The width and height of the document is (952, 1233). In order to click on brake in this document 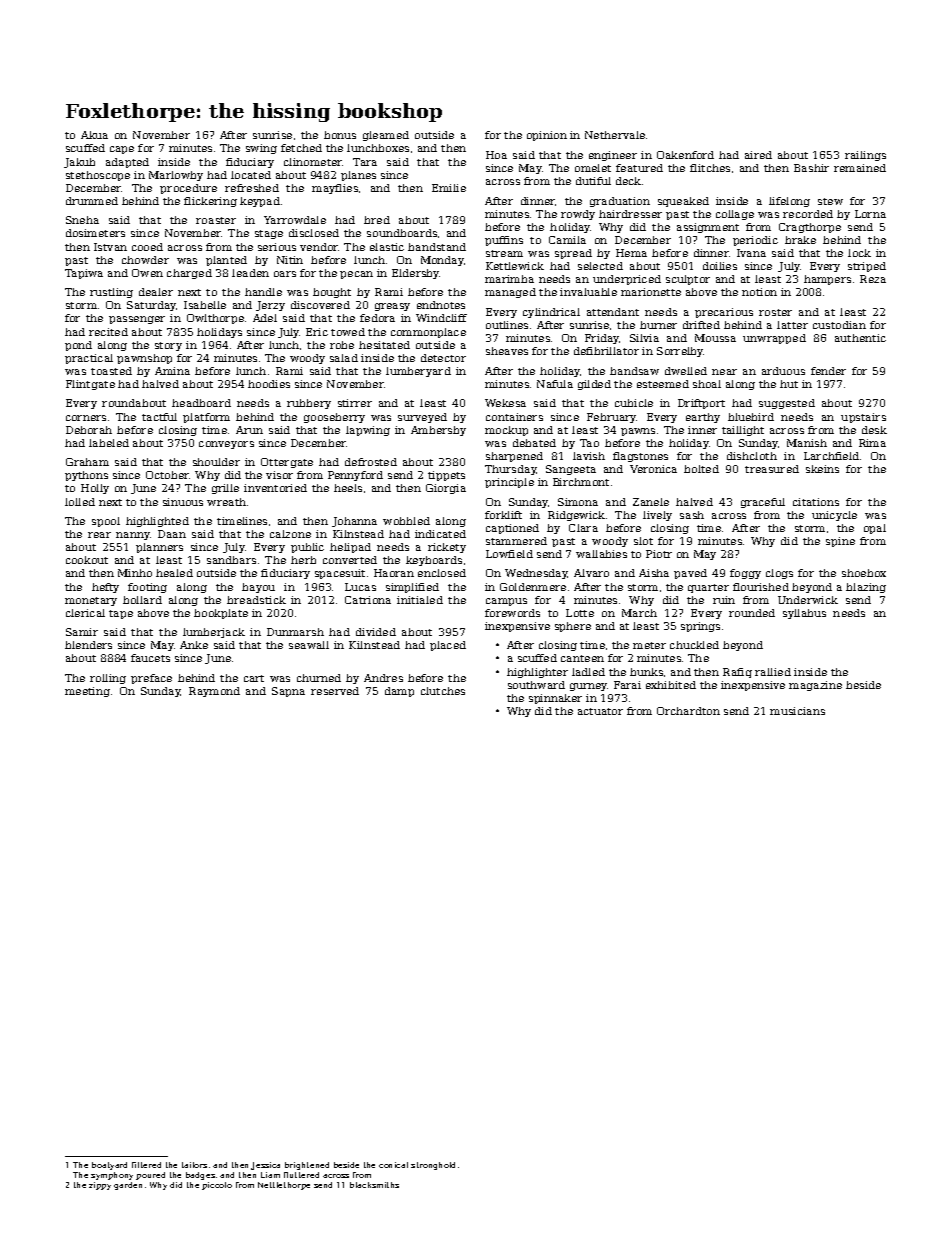, I will do `click(800, 240)`.
